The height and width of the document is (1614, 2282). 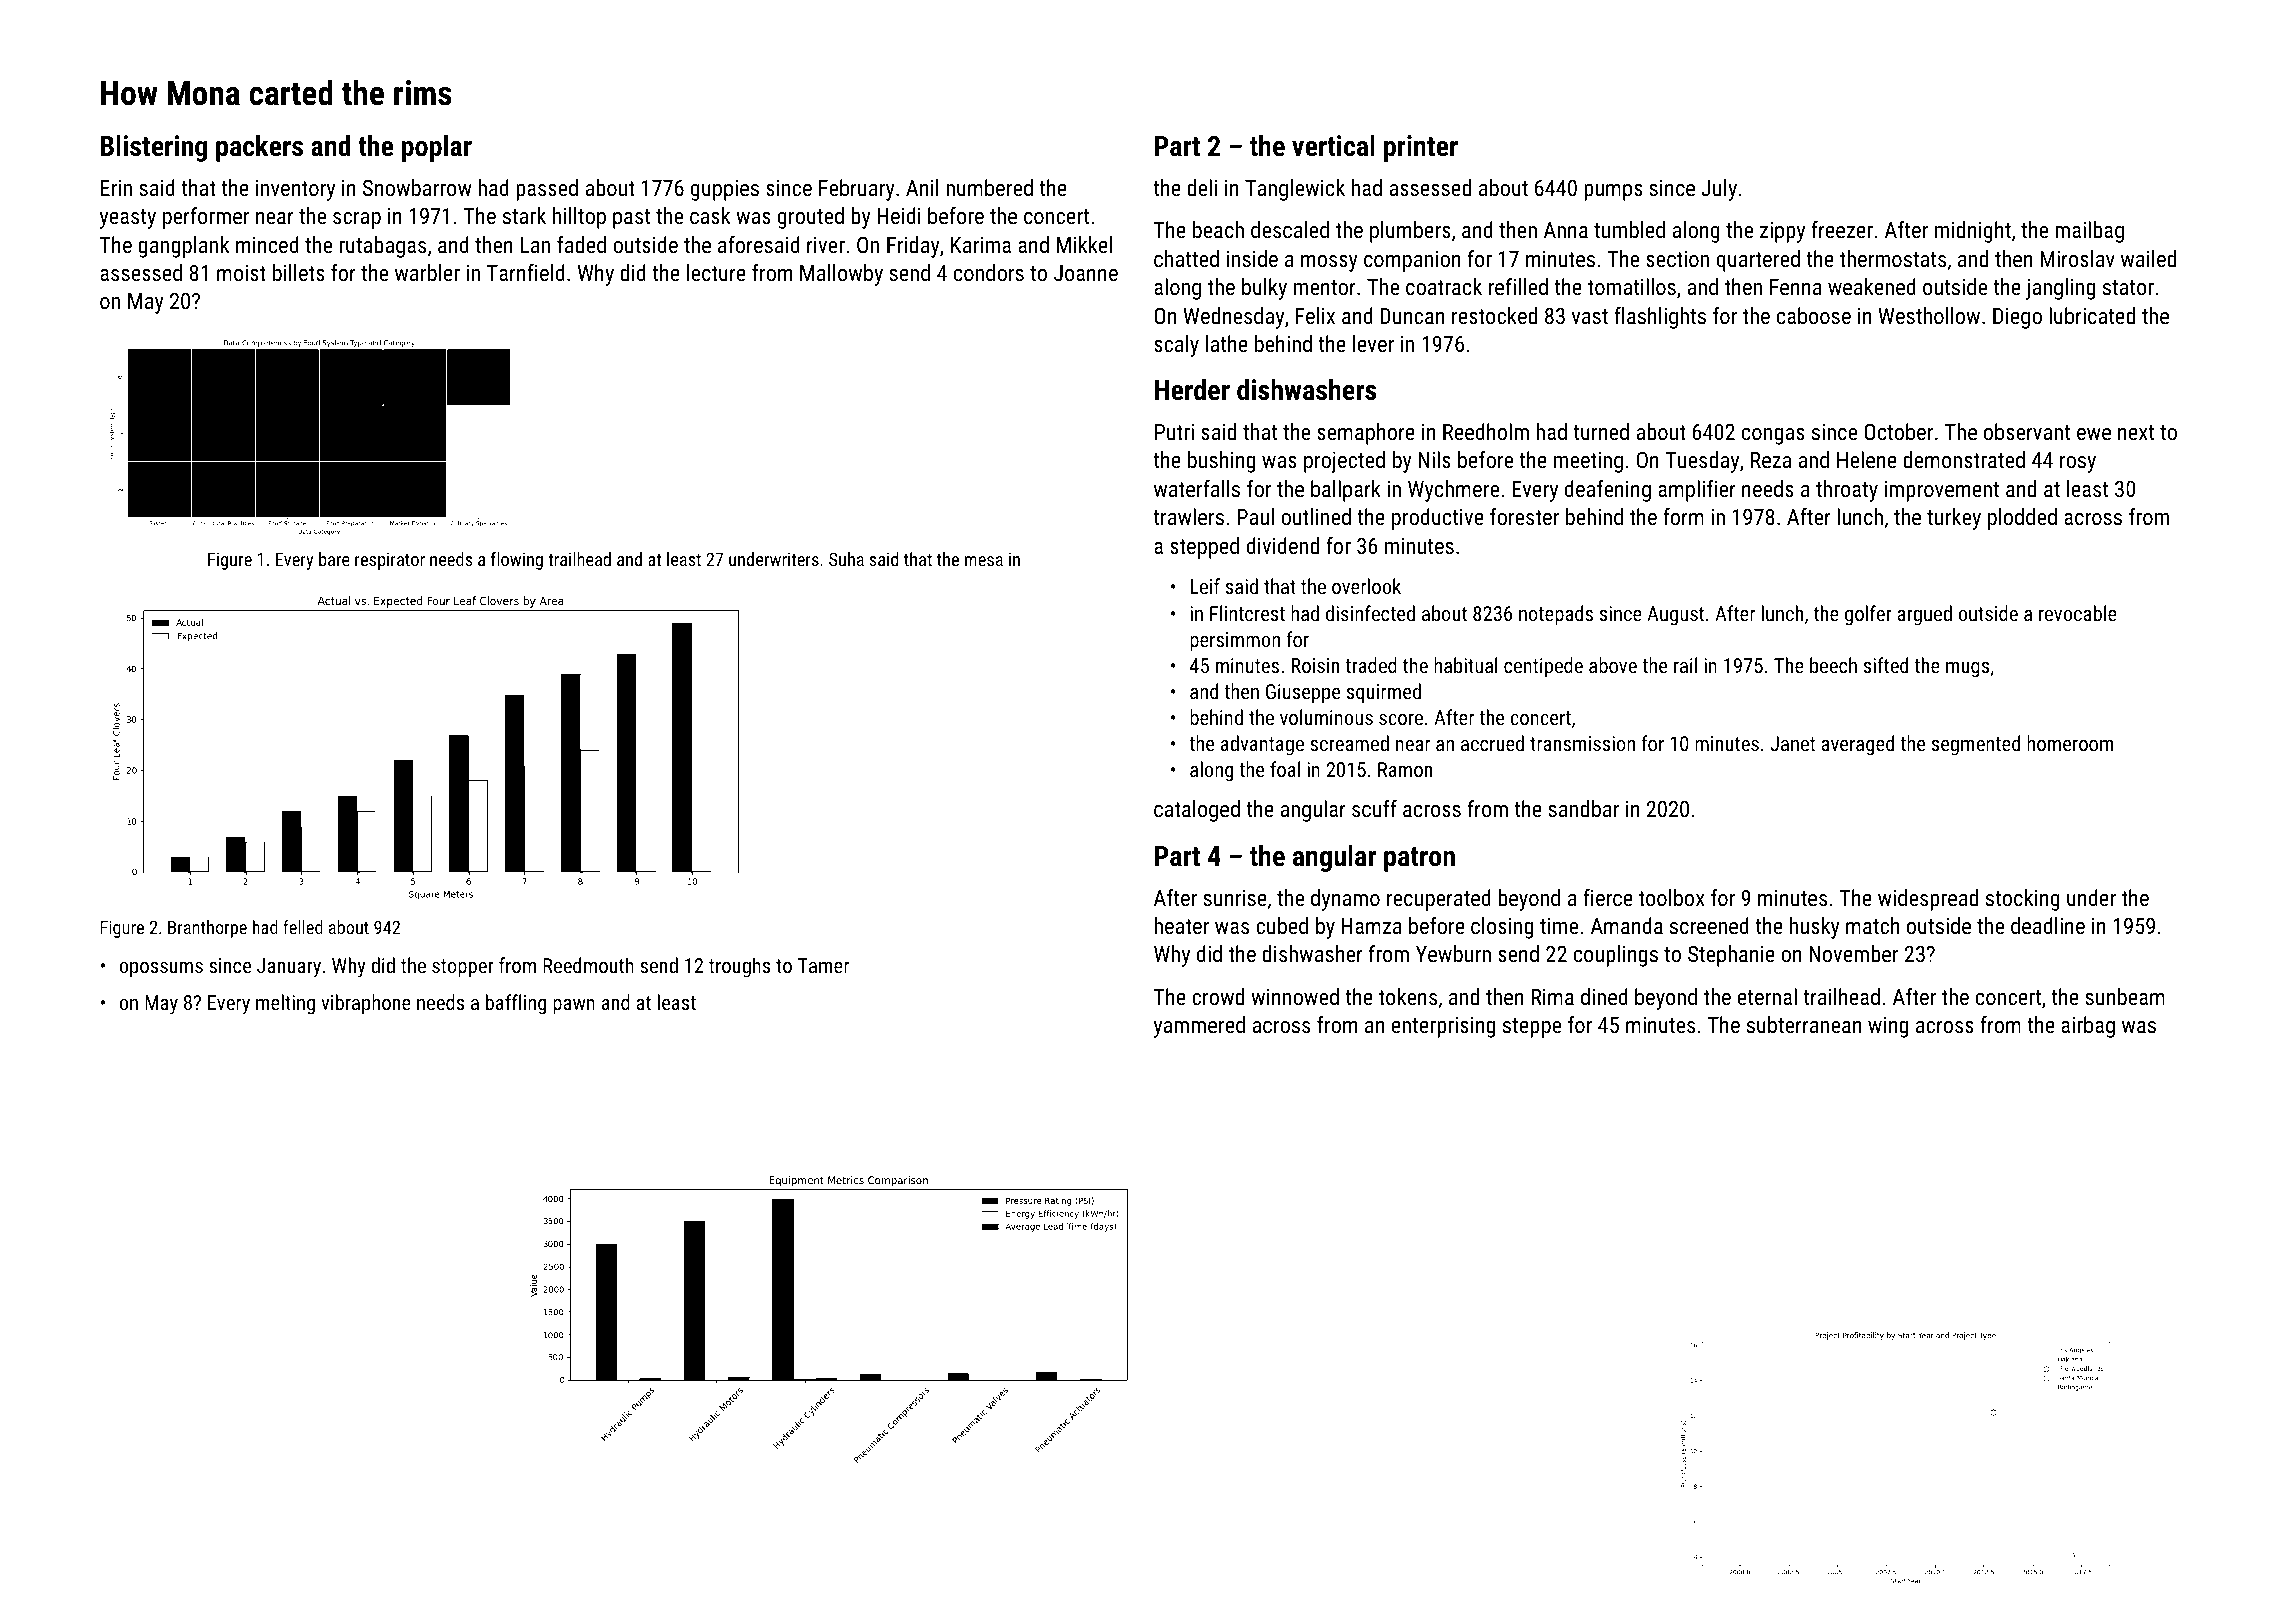 I want to click on subterranean, so click(x=1804, y=1024).
